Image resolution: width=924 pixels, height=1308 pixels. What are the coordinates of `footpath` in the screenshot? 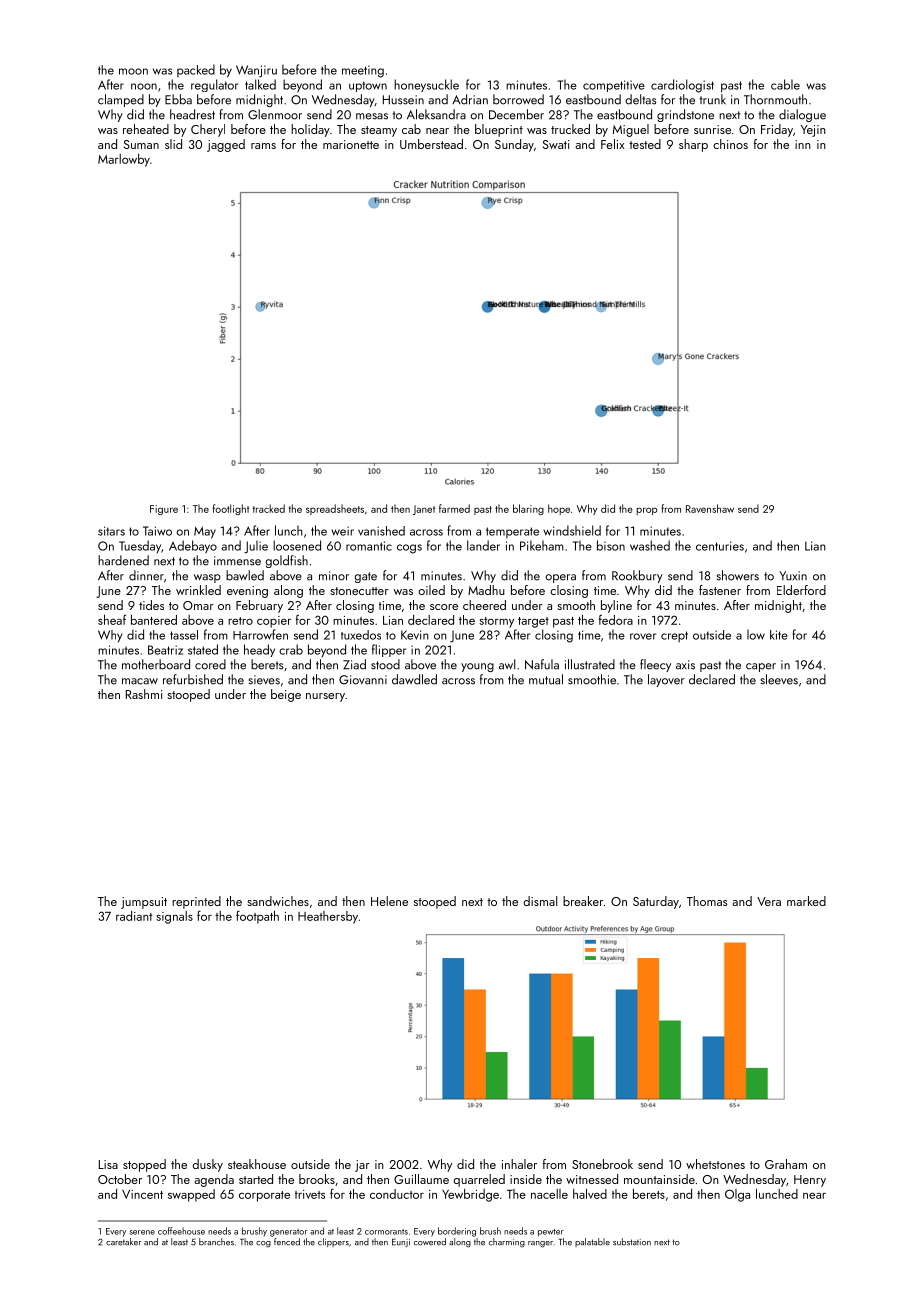 It's located at (257, 917).
